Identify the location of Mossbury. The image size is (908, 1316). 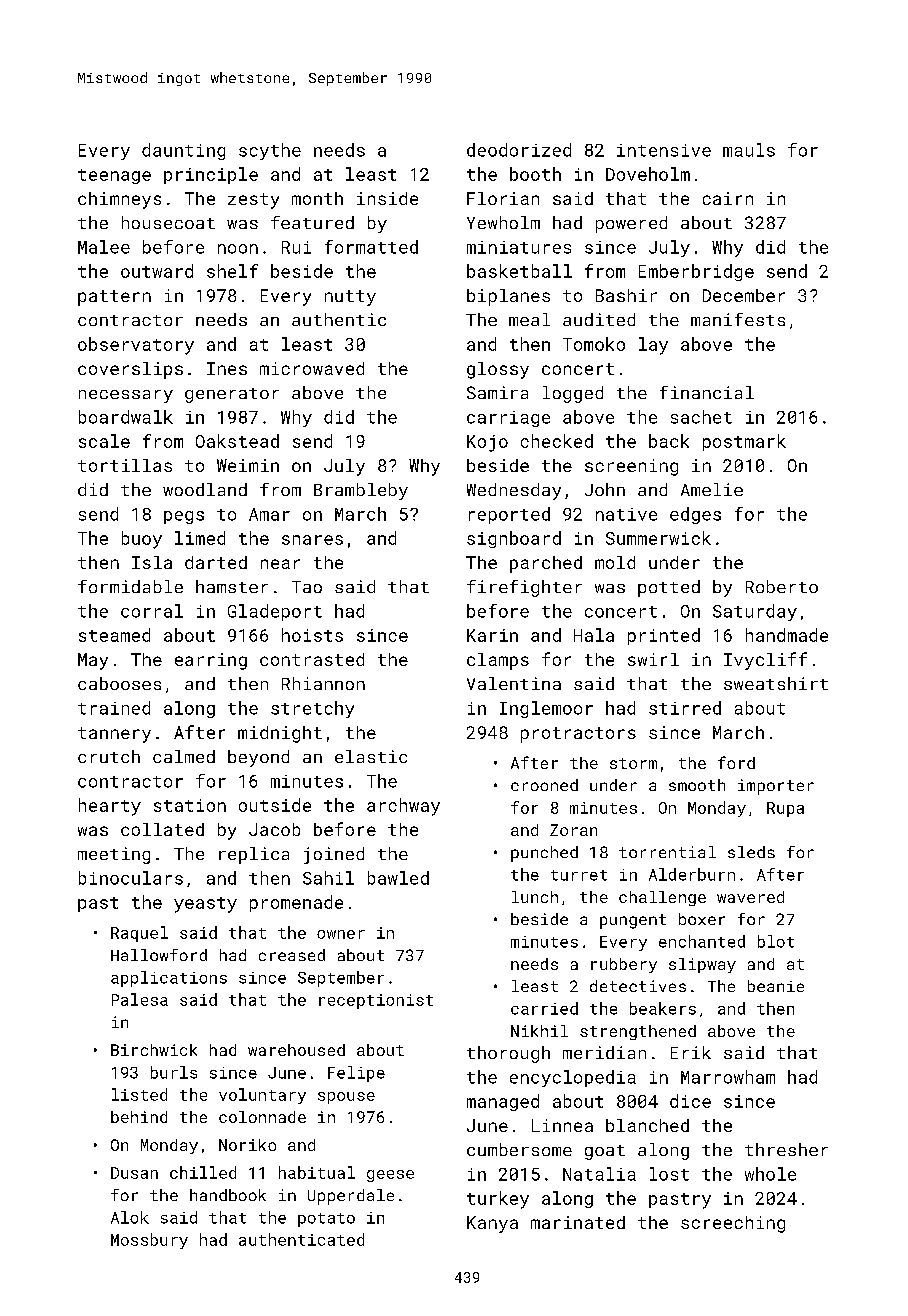
(149, 1241).
